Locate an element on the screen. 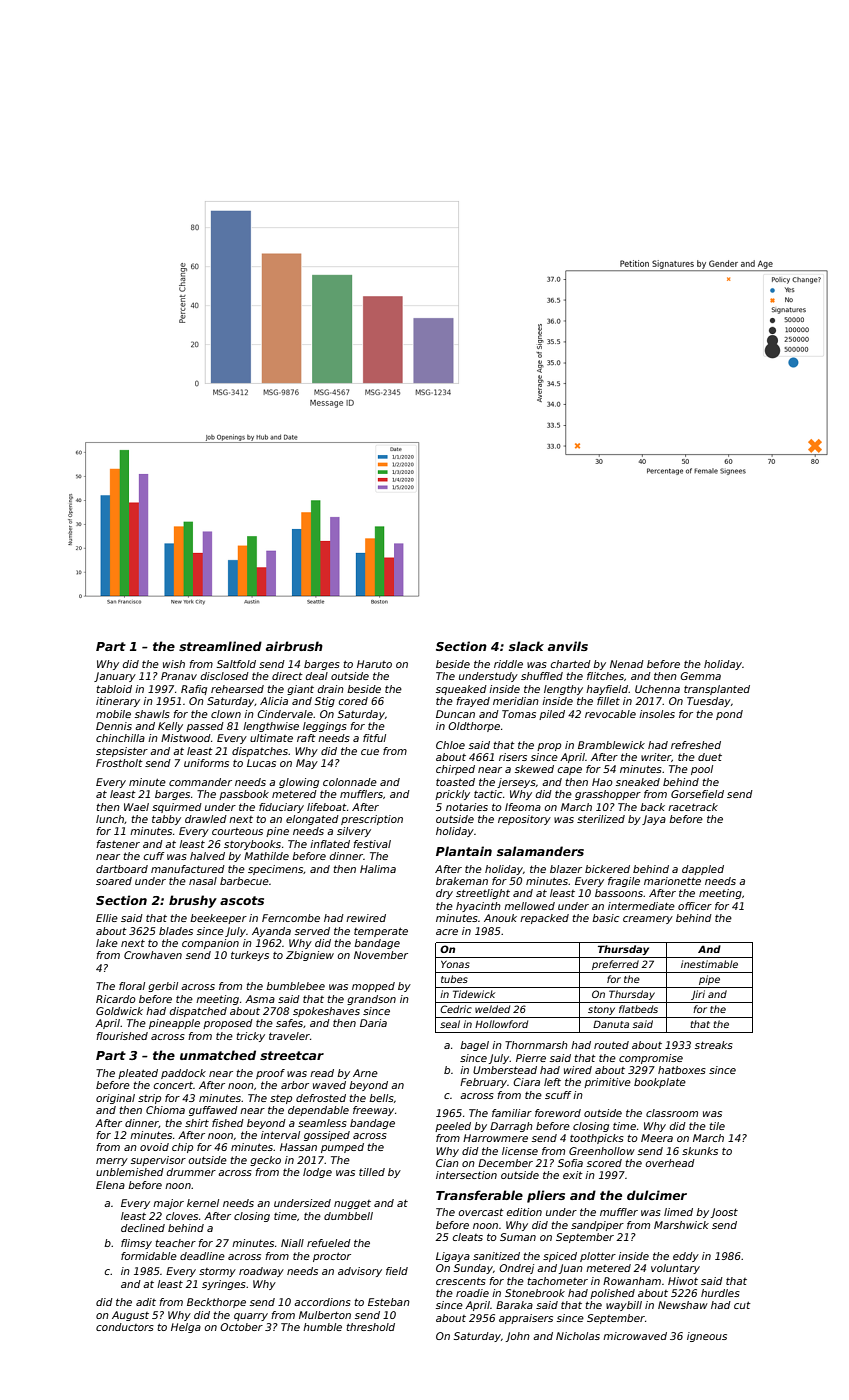  Oldthorpe is located at coordinates (474, 727).
